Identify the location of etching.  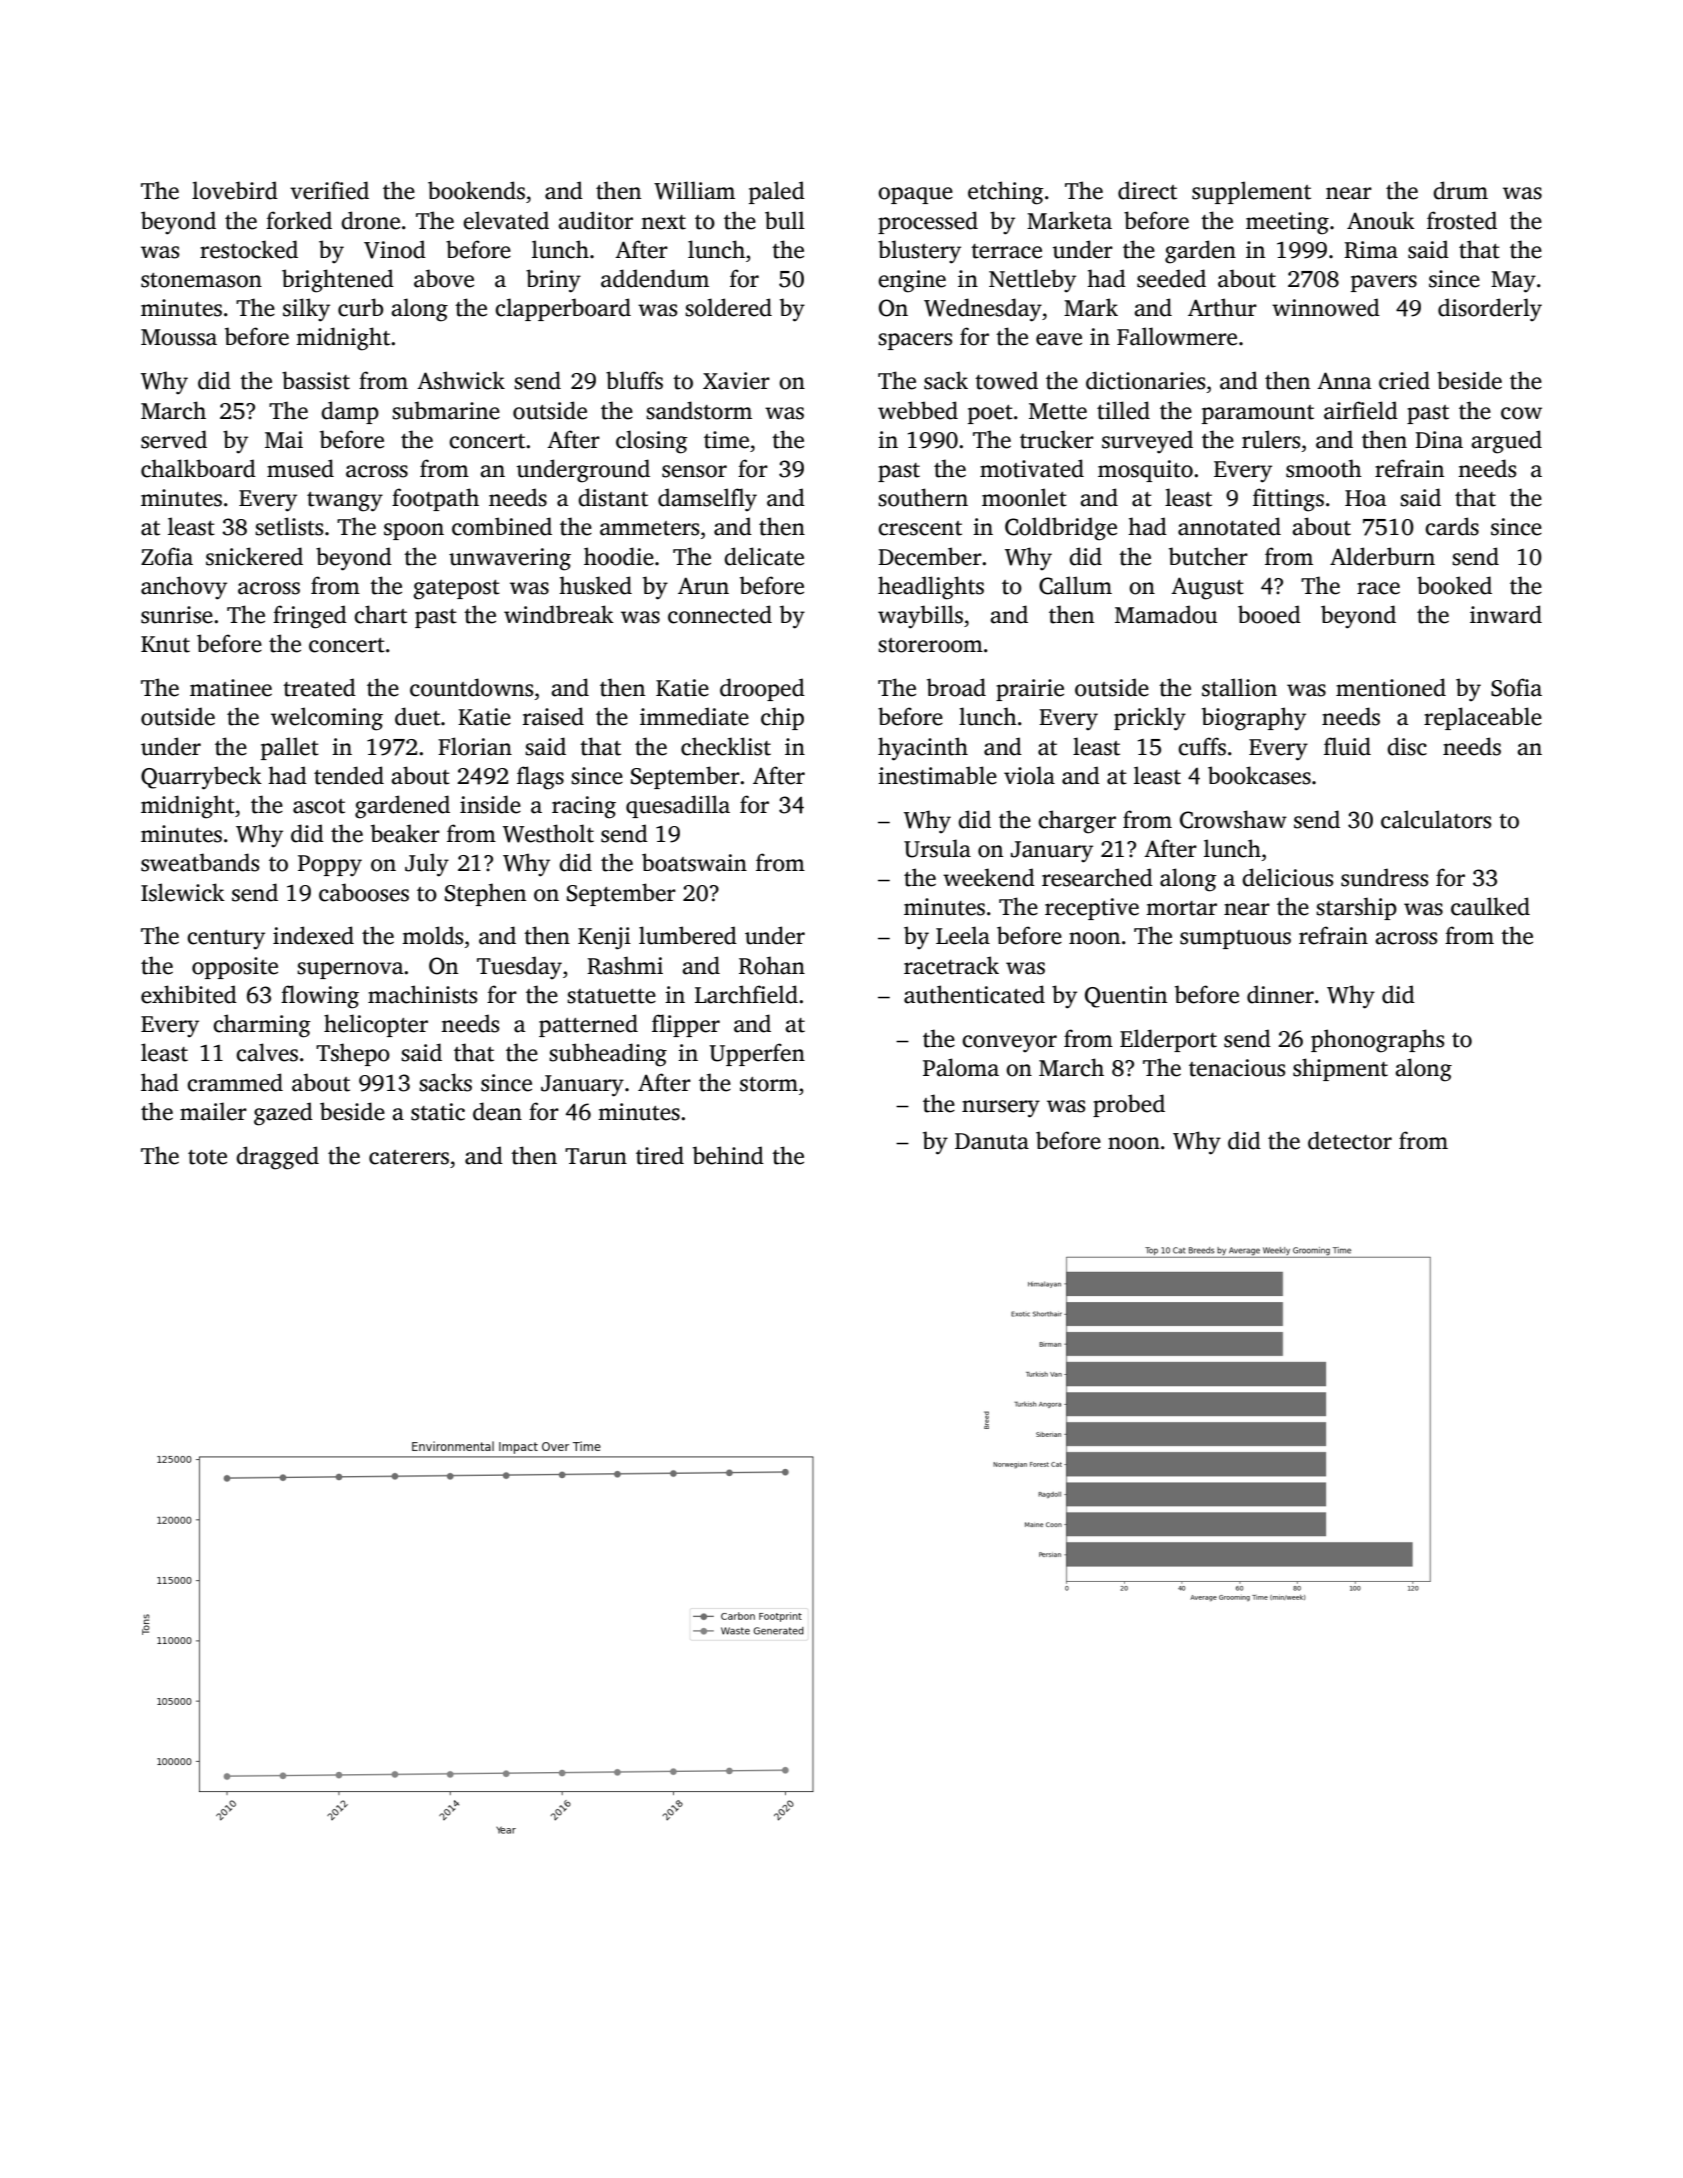
(1006, 193).
